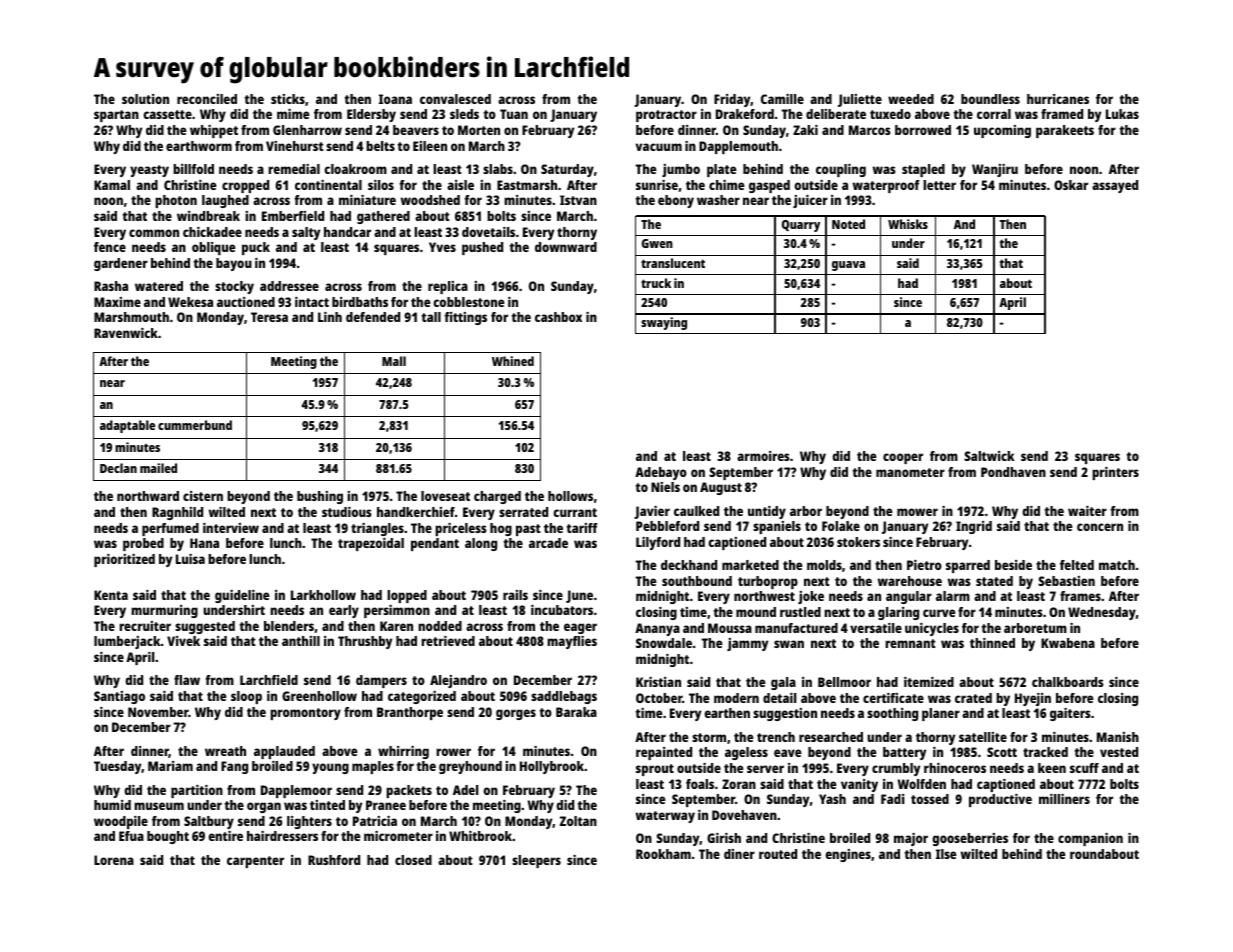  I want to click on mayflies, so click(572, 642).
